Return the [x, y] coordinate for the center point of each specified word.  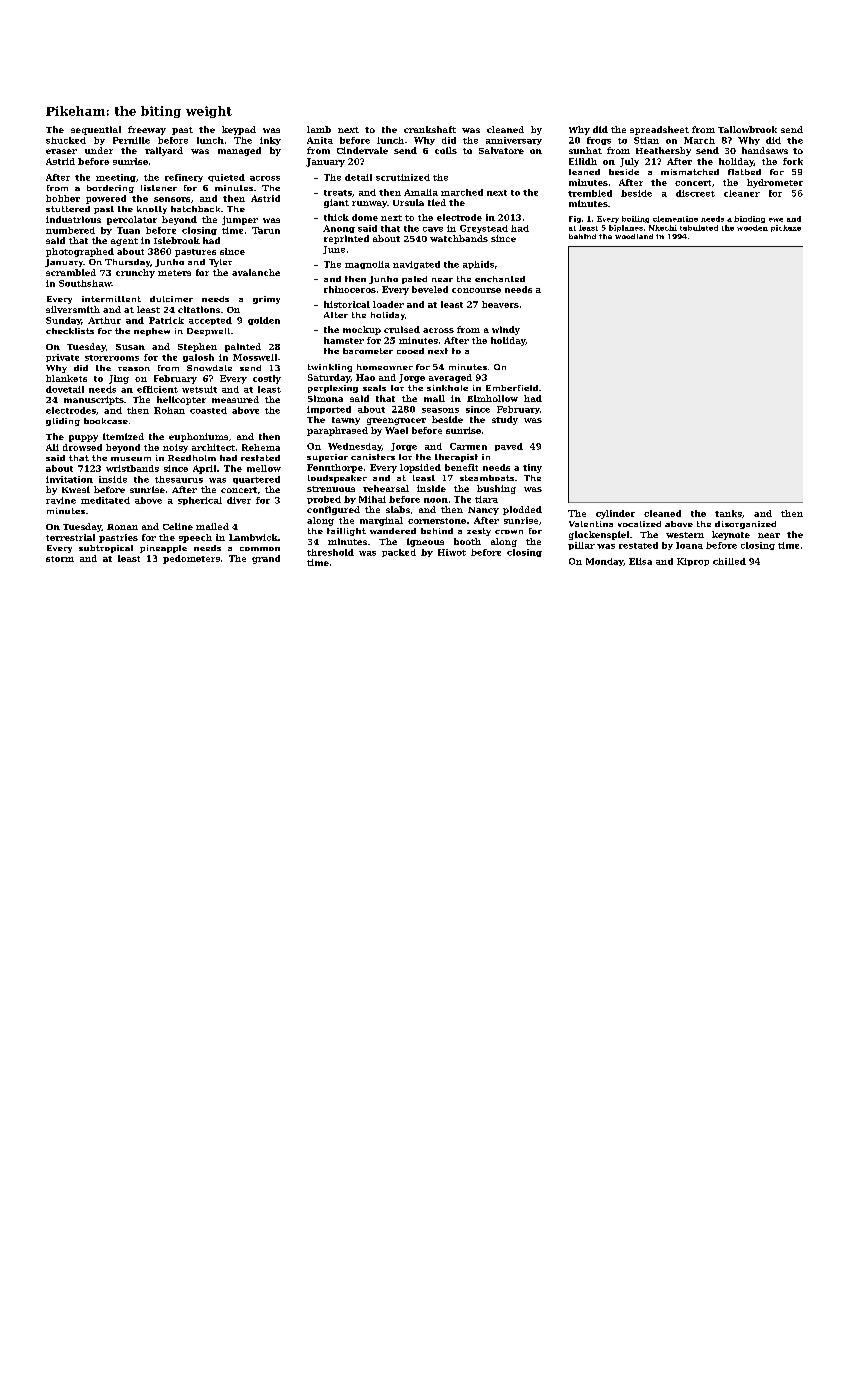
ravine [61, 500]
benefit [461, 467]
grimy [266, 300]
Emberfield [512, 388]
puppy [83, 438]
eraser [61, 151]
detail [358, 177]
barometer [368, 351]
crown [509, 532]
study [505, 420]
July [629, 162]
